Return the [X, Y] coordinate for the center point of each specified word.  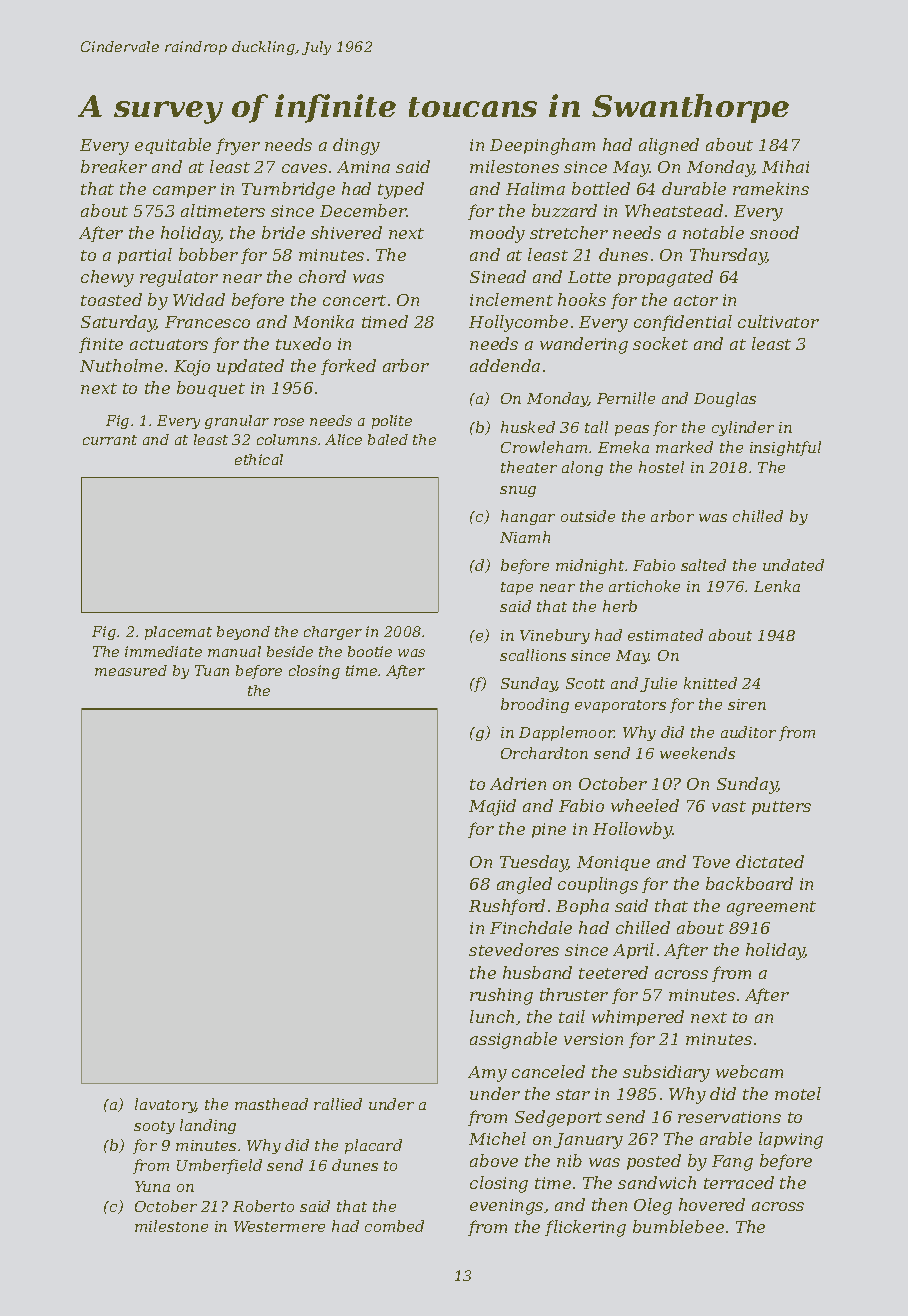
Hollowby [633, 830]
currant [110, 440]
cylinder [743, 428]
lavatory [165, 1105]
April [633, 951]
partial [145, 256]
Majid [492, 807]
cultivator [778, 321]
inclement [511, 299]
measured [131, 670]
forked [348, 367]
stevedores [514, 949]
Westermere [279, 1226]
